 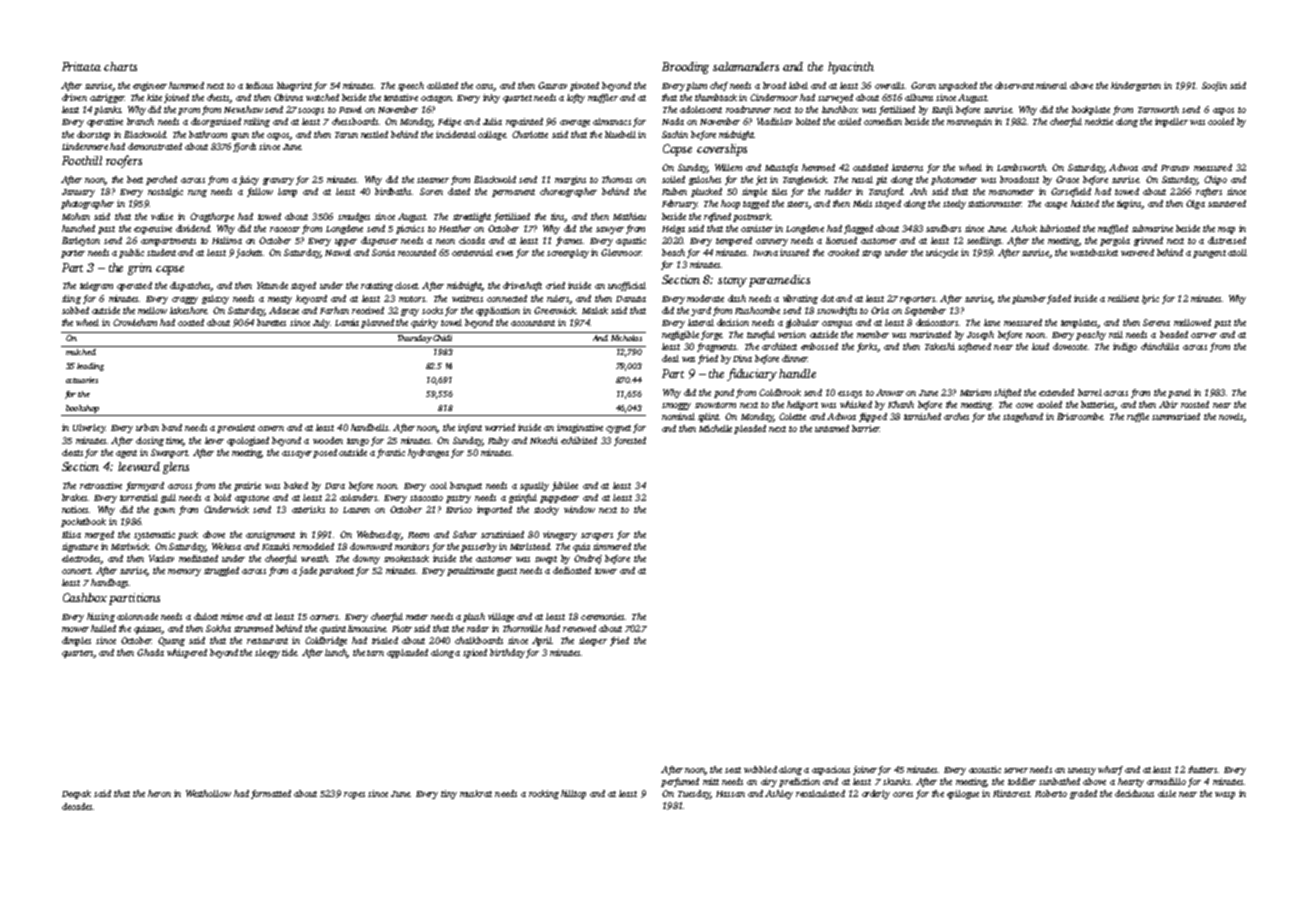 I want to click on tower, so click(x=606, y=571).
